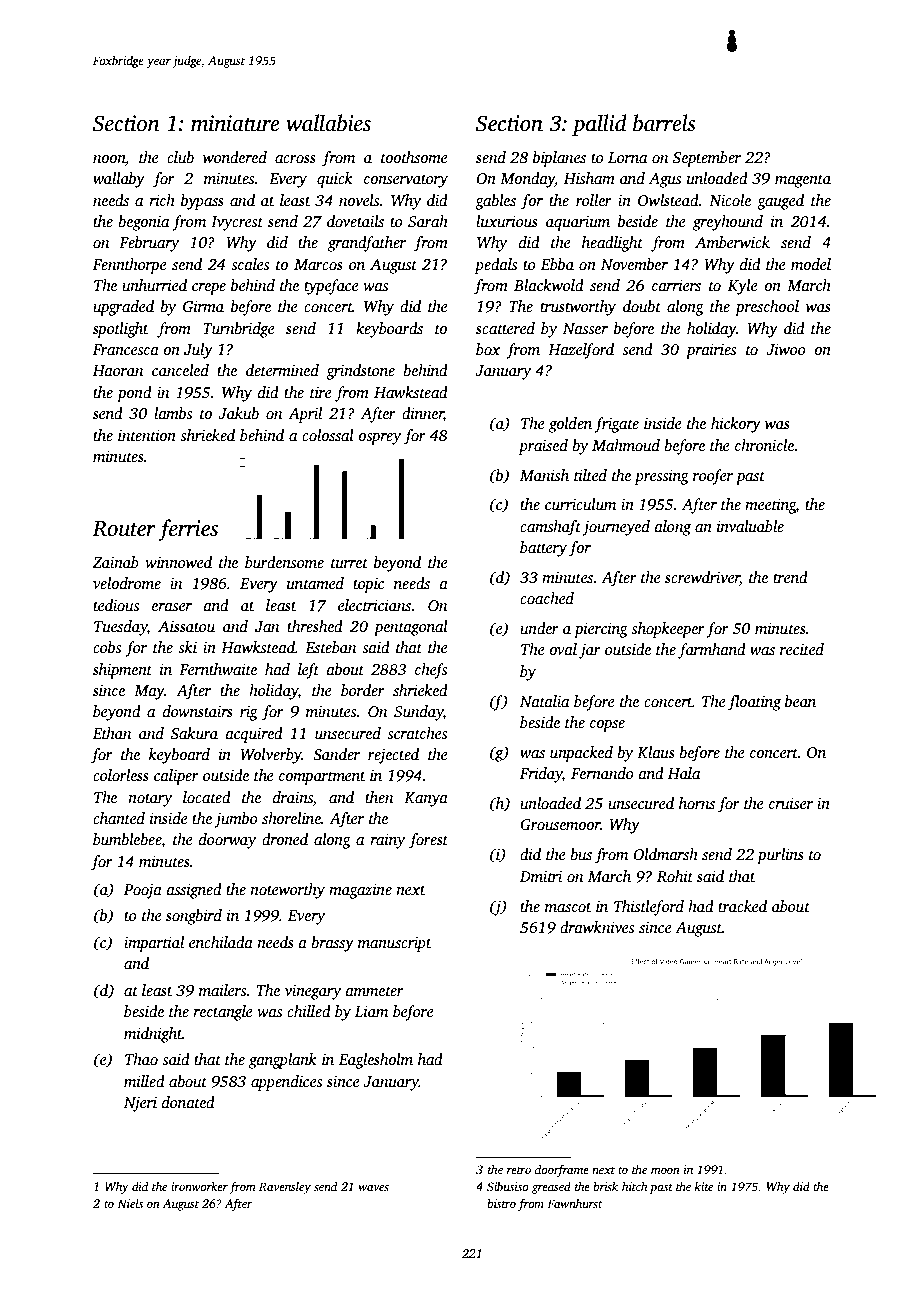 The height and width of the screenshot is (1308, 924). What do you see at coordinates (543, 447) in the screenshot?
I see `praised` at bounding box center [543, 447].
